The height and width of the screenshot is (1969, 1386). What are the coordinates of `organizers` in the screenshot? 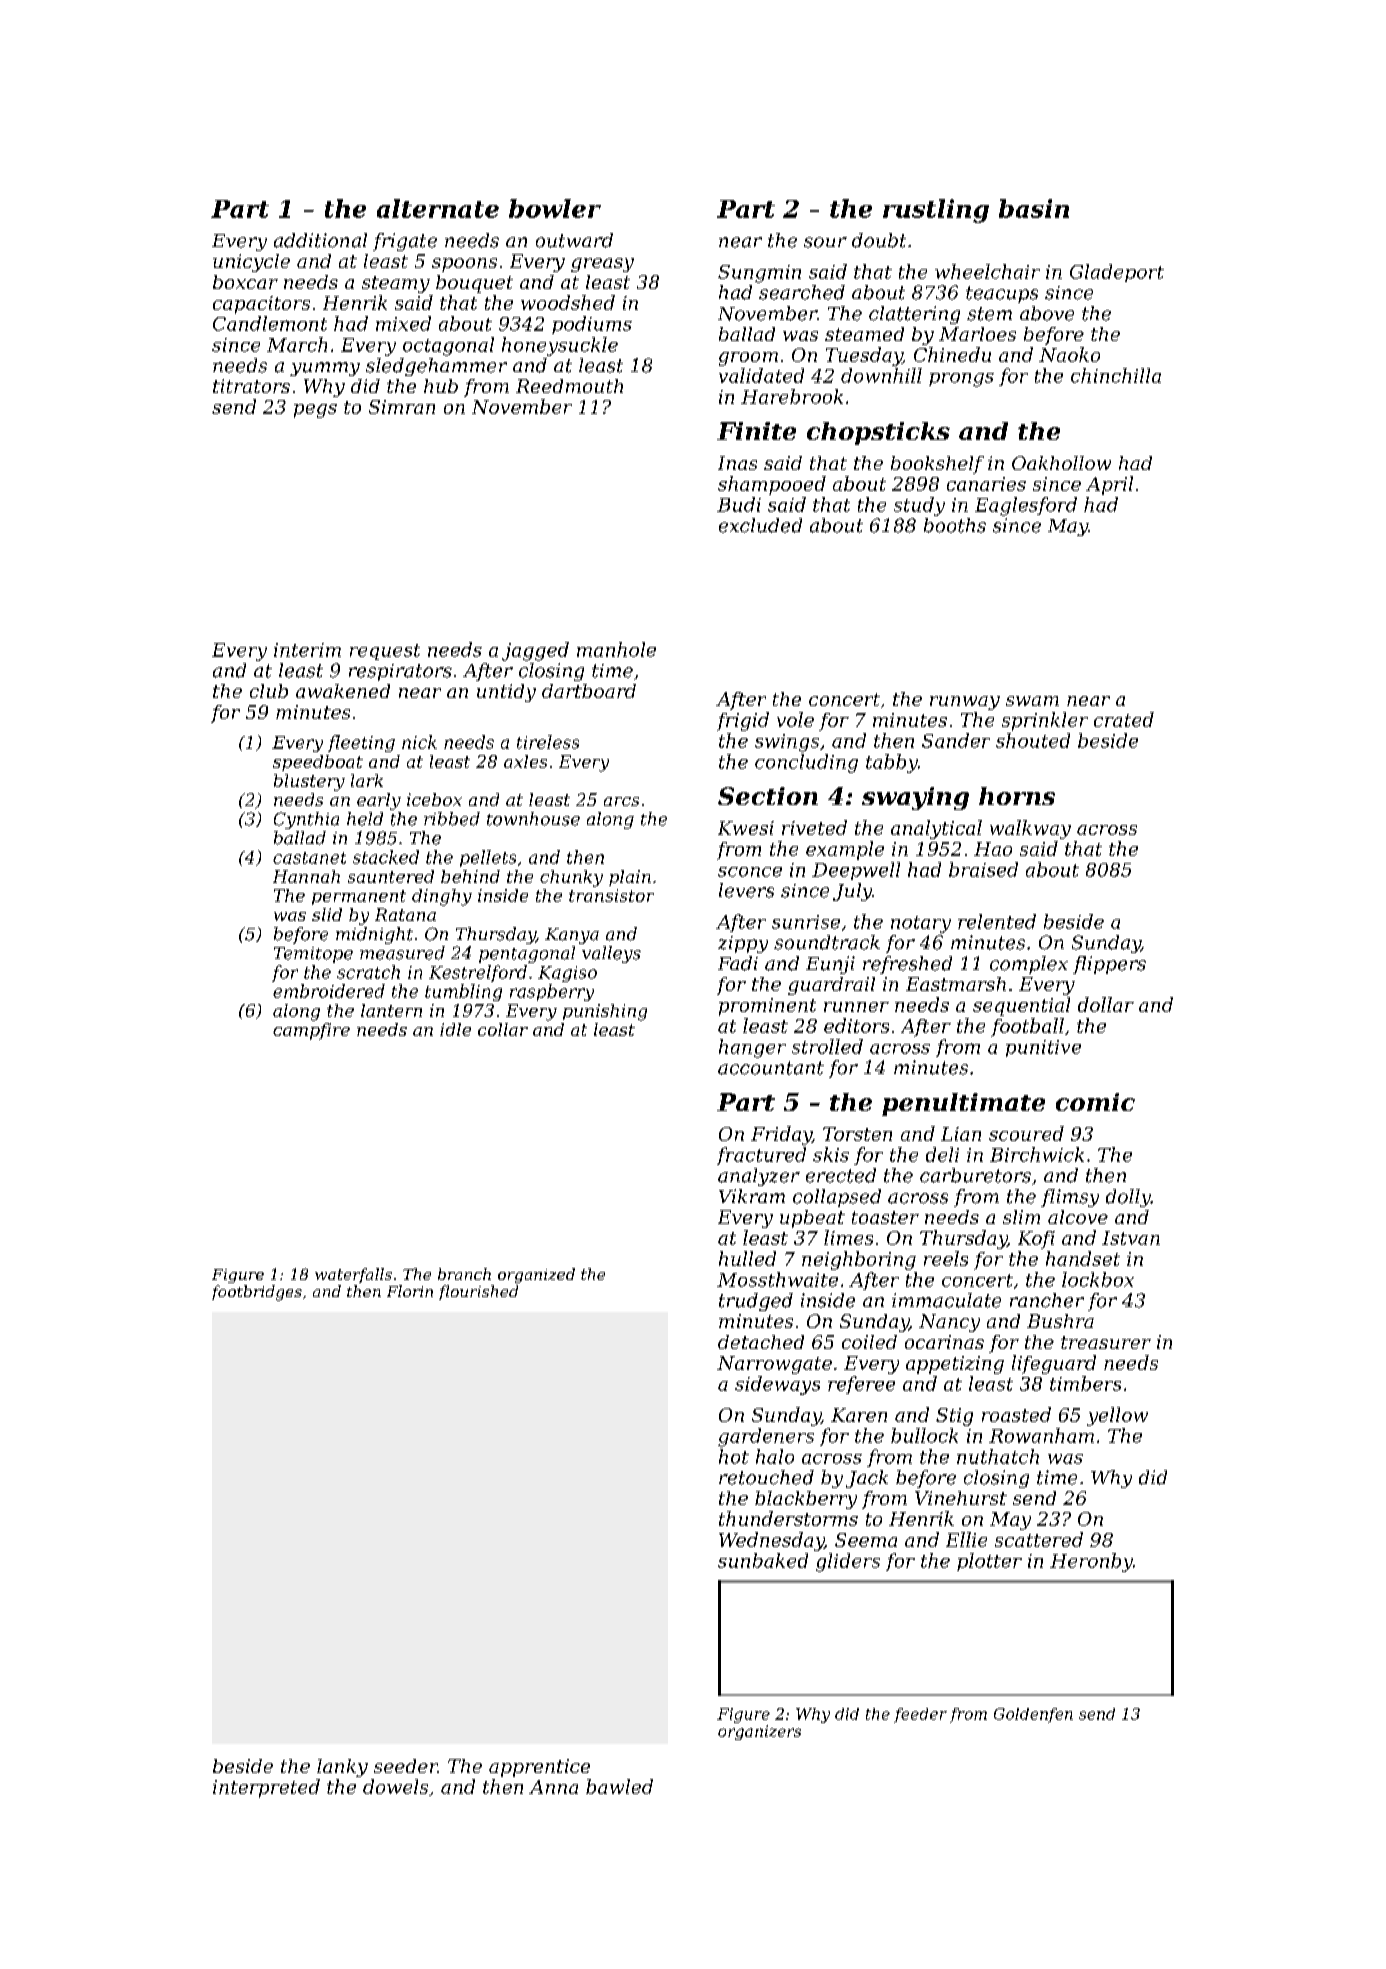 It's located at (759, 1732).
